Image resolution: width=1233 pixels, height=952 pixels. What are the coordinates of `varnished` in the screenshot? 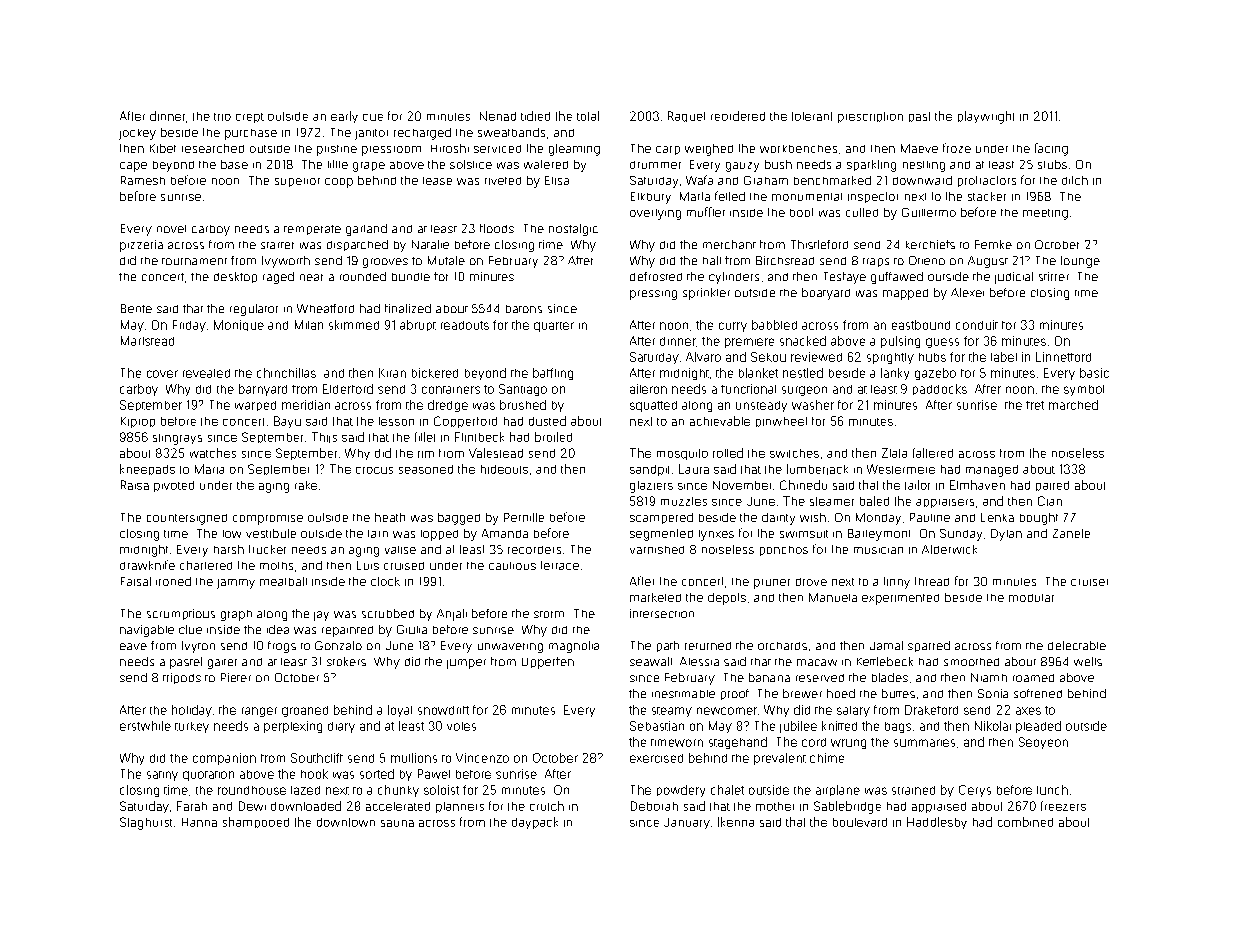 It's located at (657, 550).
